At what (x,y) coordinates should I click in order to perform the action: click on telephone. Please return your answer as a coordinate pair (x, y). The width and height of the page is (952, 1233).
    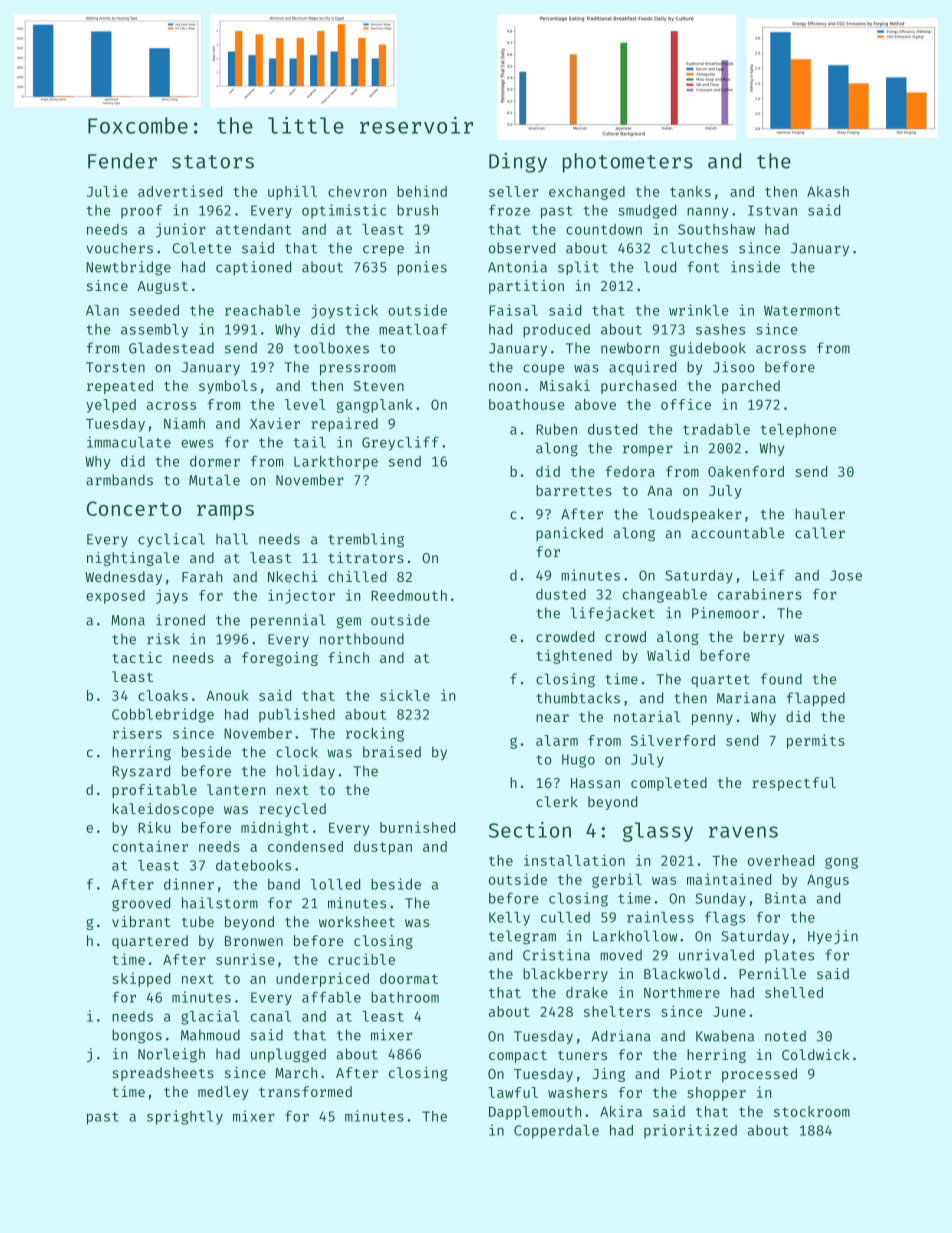
    Looking at the image, I should click on (798, 431).
